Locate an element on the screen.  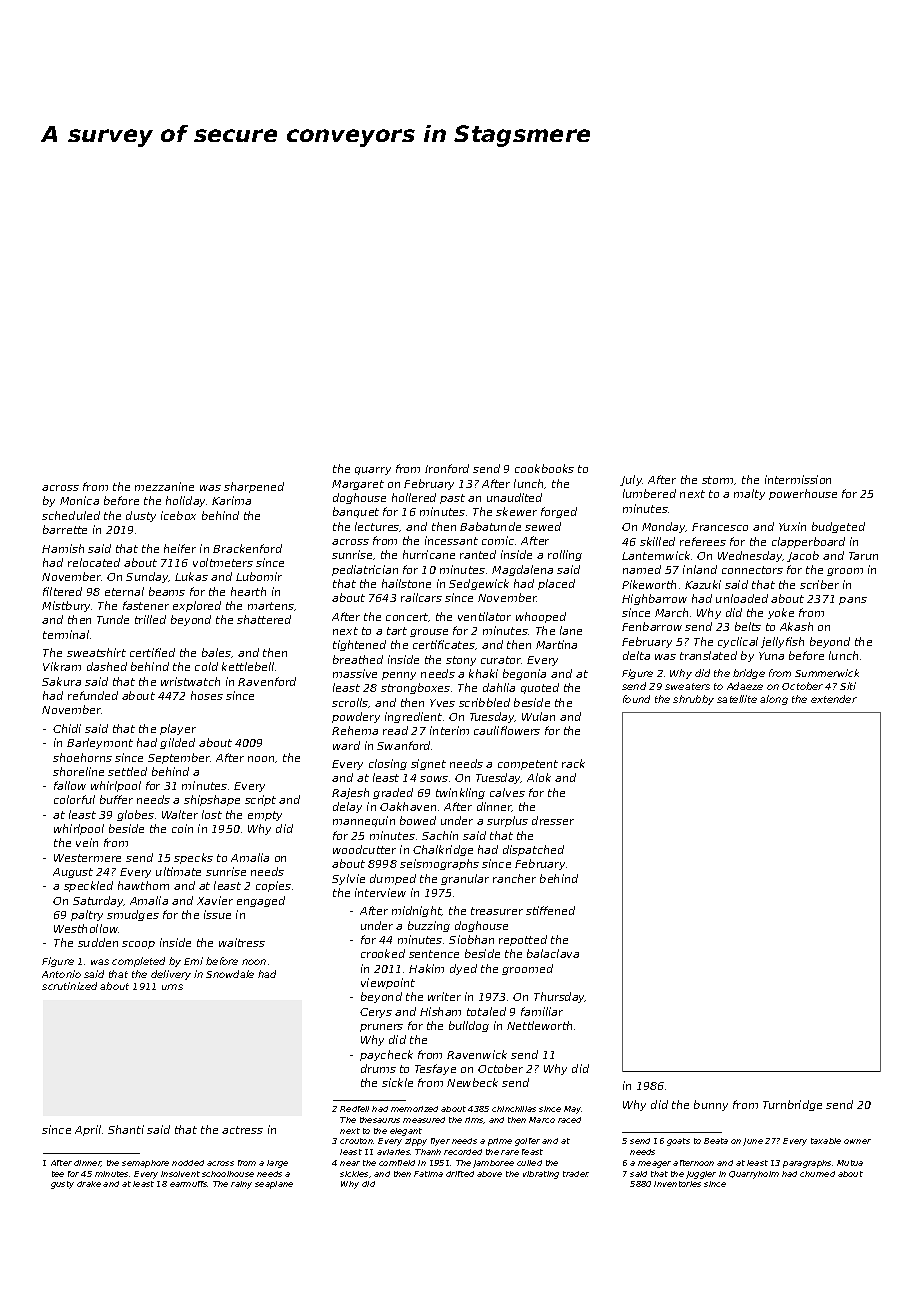
near is located at coordinates (350, 1163).
